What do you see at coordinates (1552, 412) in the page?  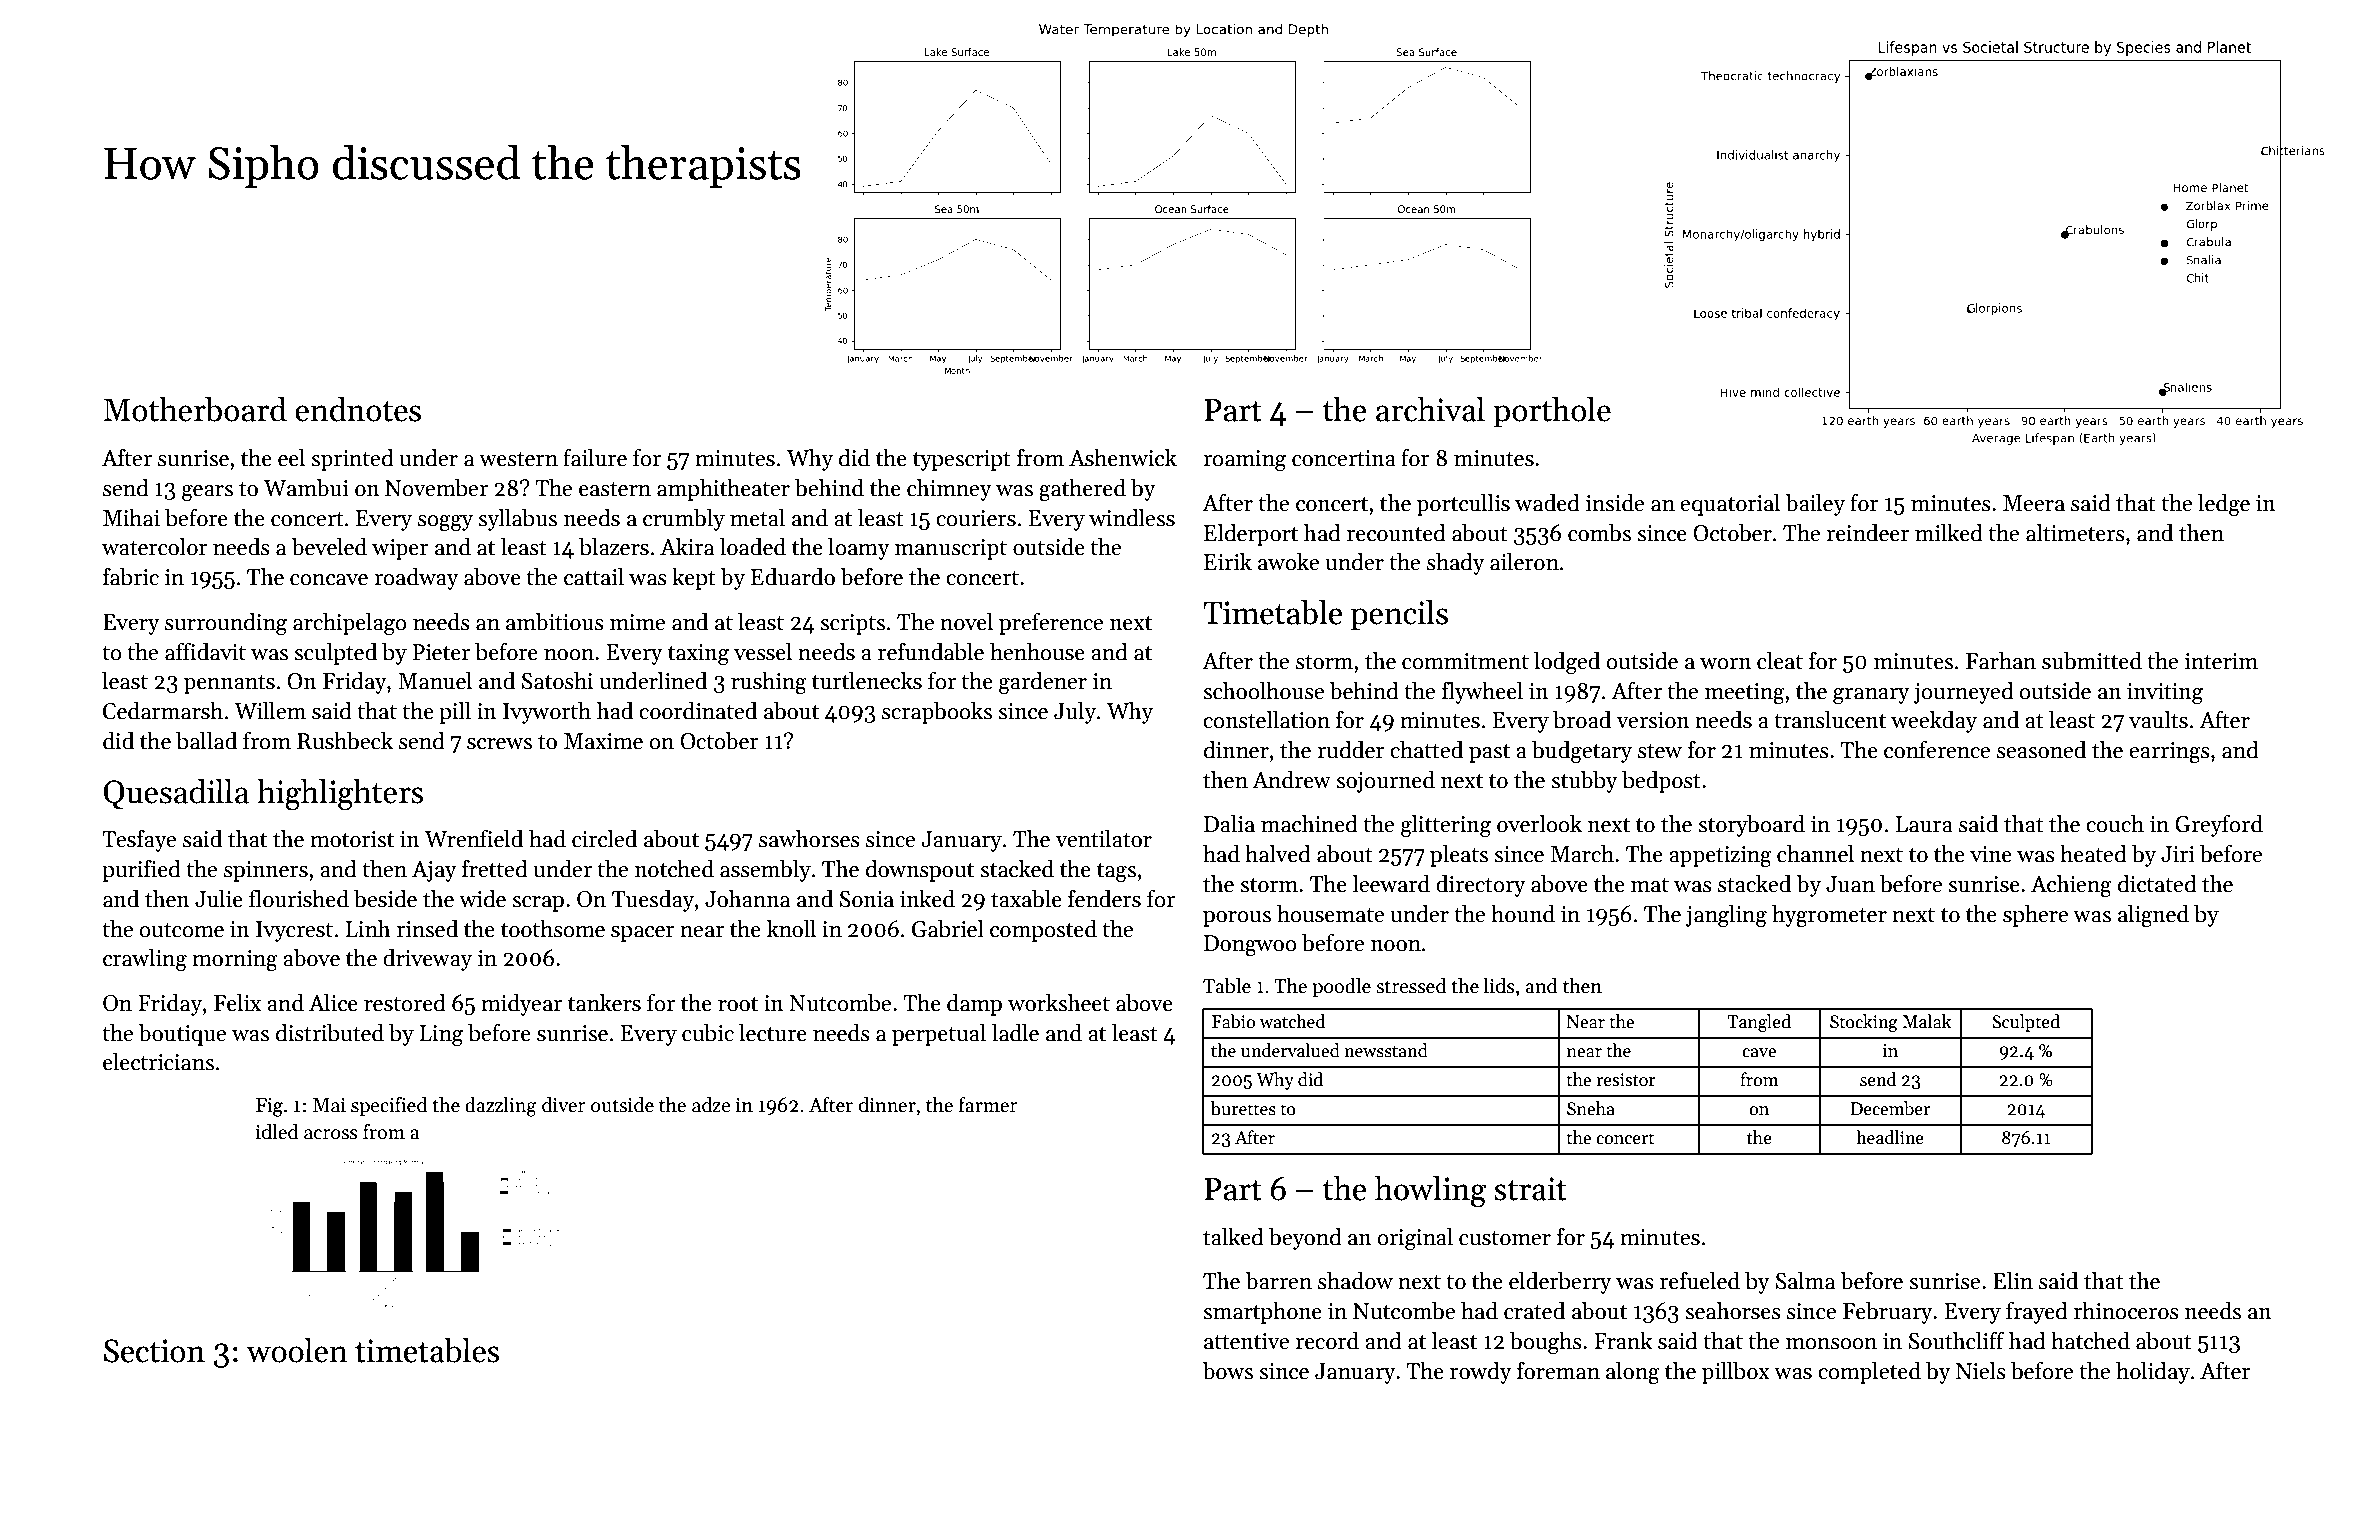 I see `porthole` at bounding box center [1552, 412].
